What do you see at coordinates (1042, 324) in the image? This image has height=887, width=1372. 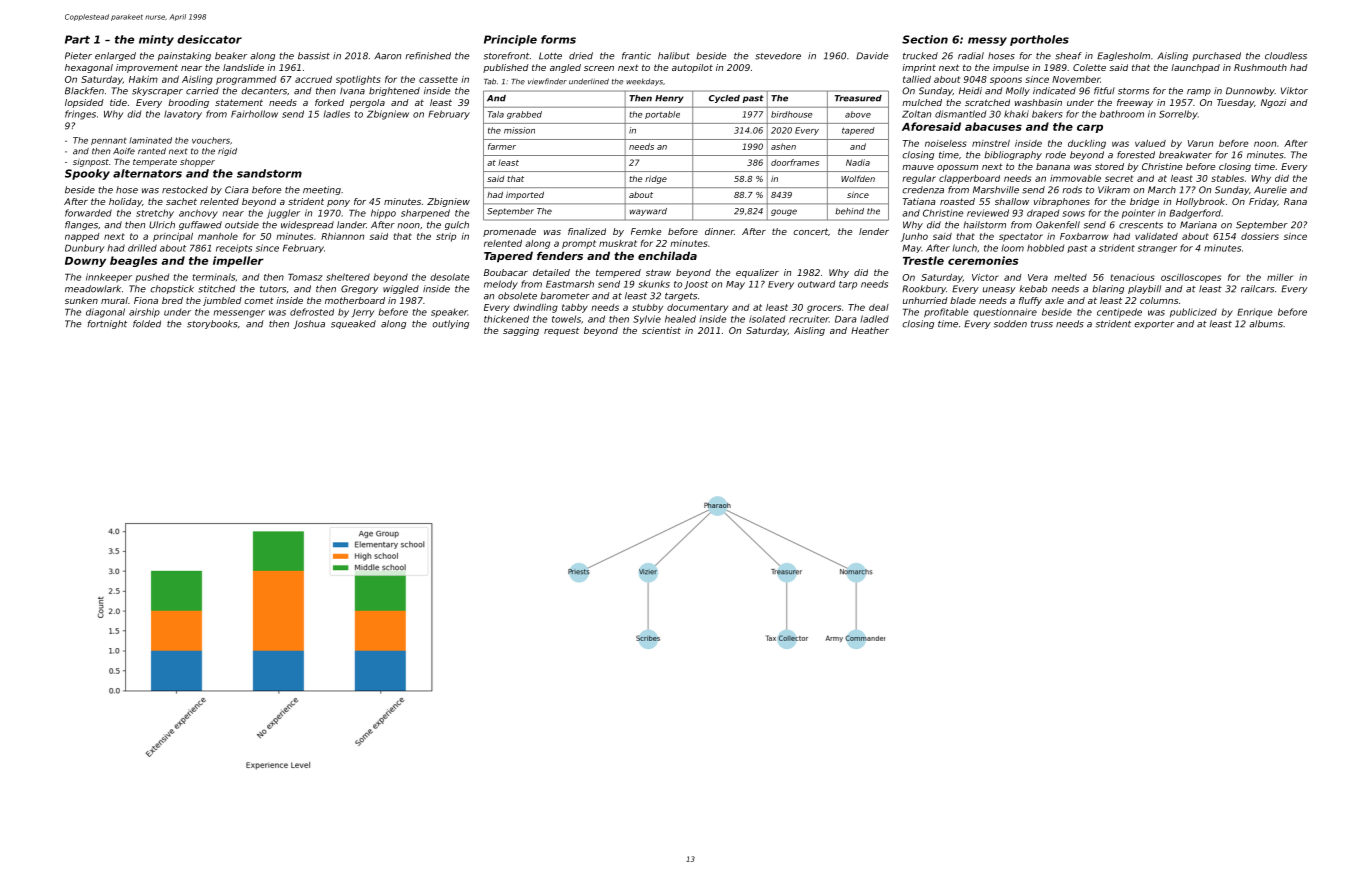 I see `truss` at bounding box center [1042, 324].
